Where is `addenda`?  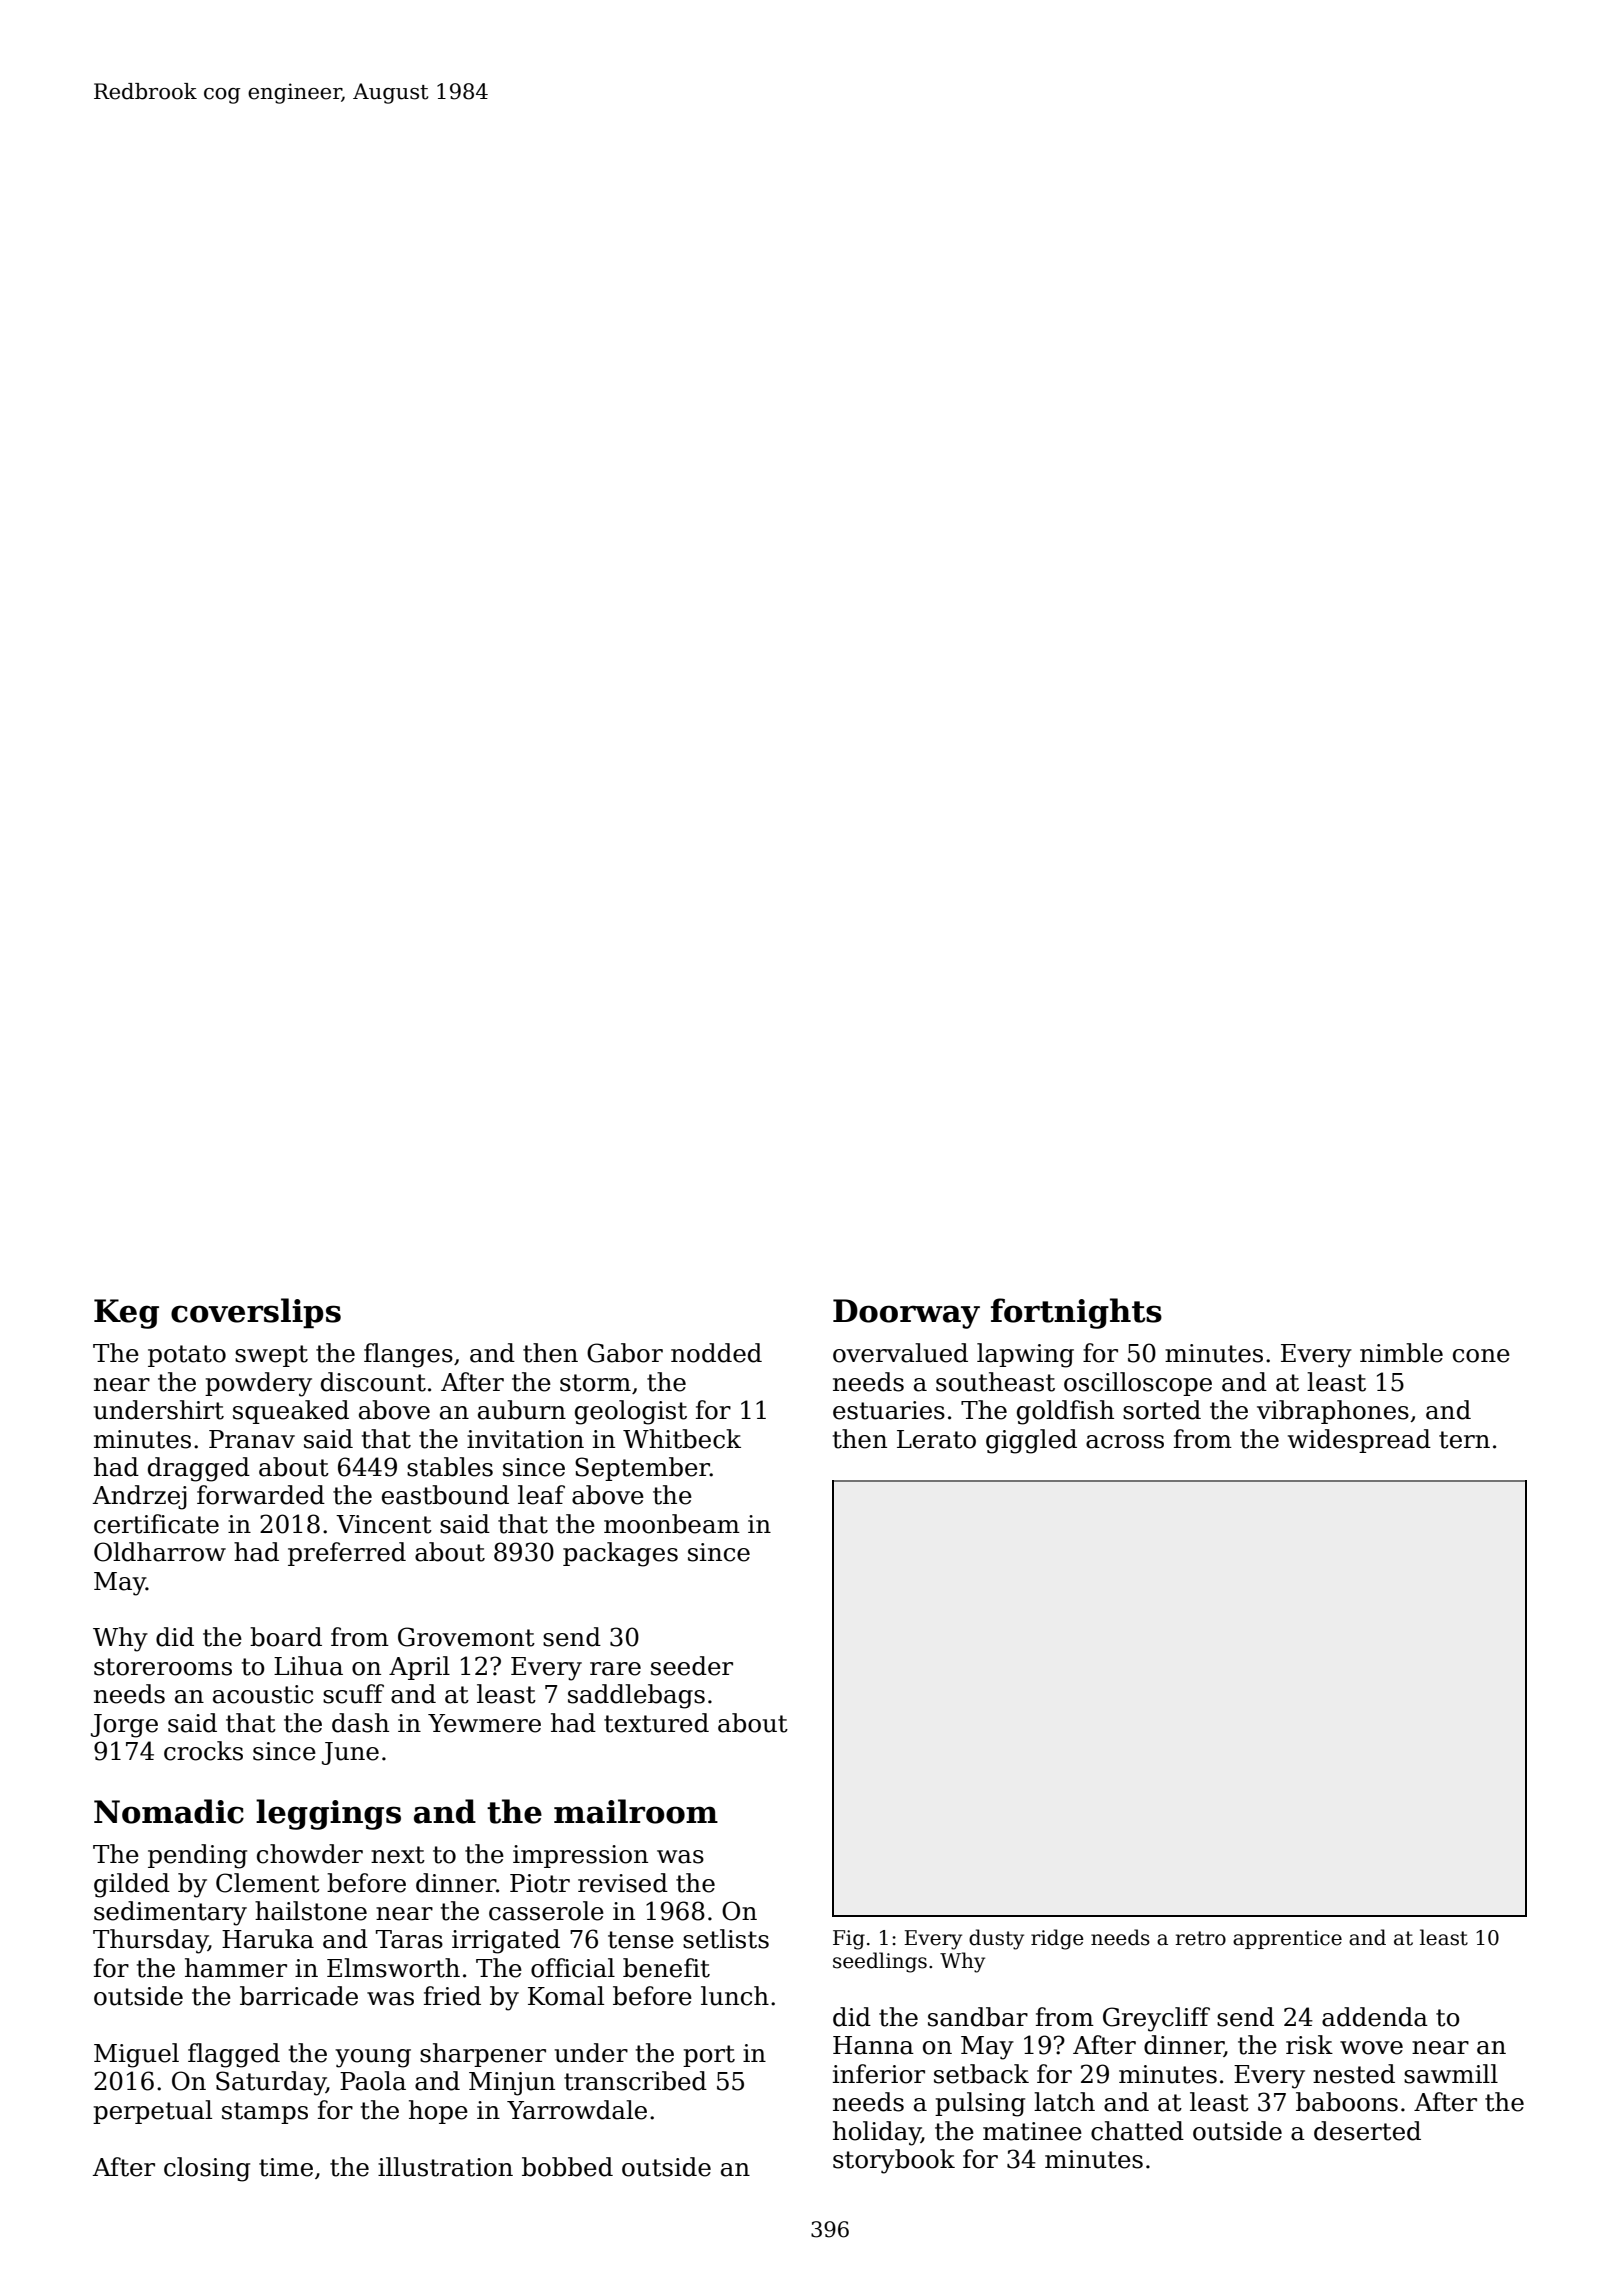
addenda is located at coordinates (1375, 2017).
